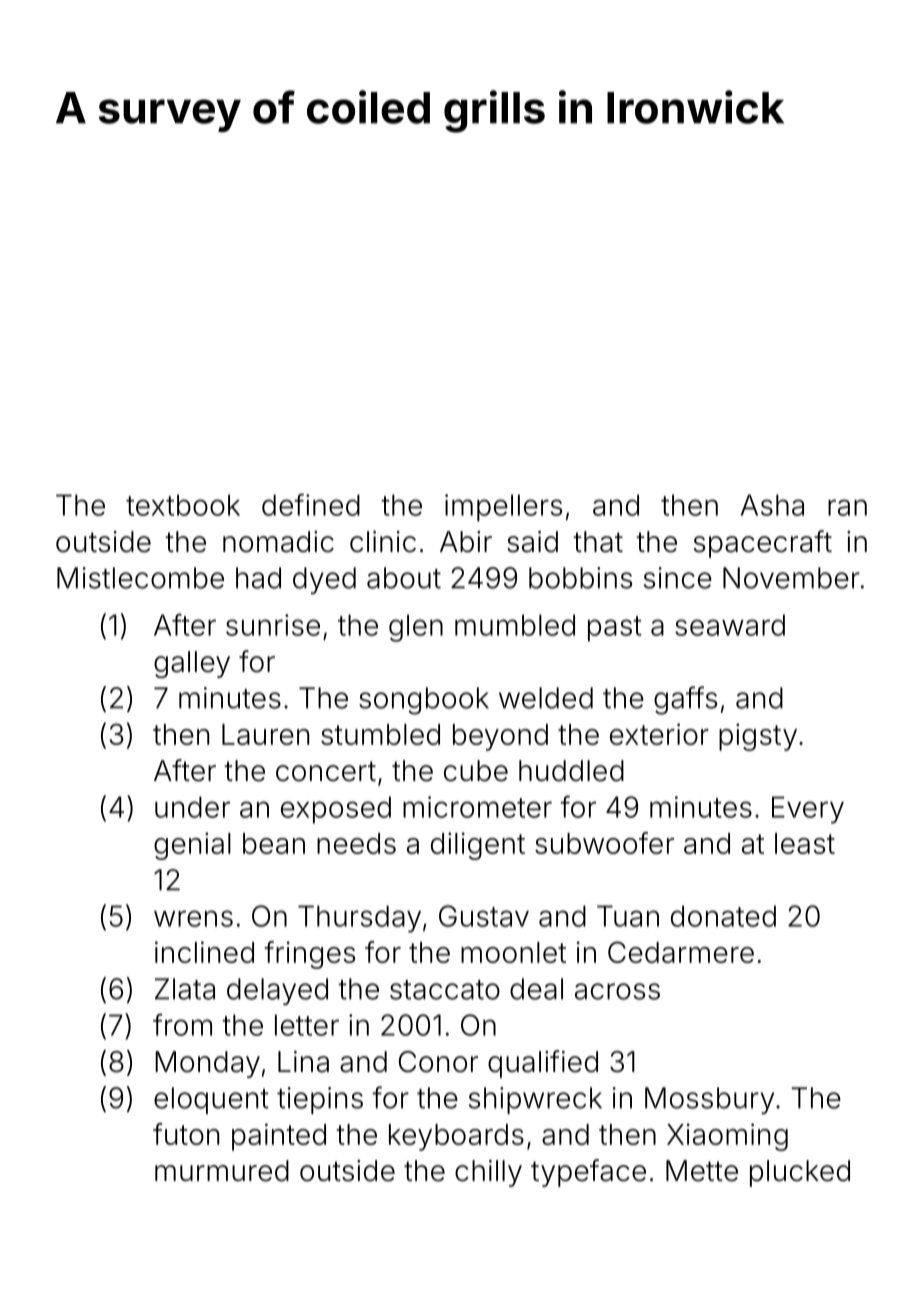 The image size is (924, 1311). I want to click on textbook, so click(183, 505).
